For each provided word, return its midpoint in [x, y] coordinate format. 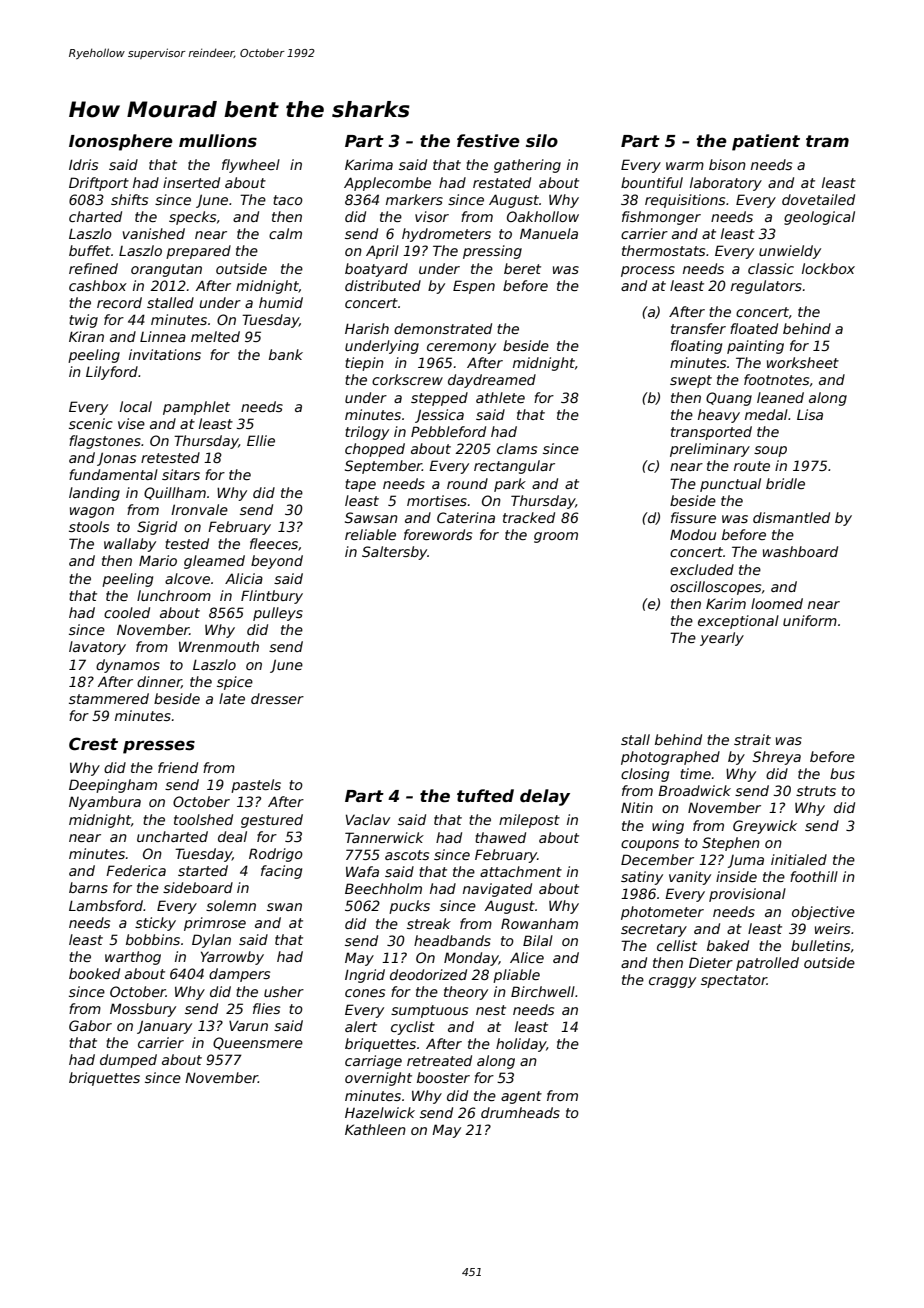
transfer [698, 328]
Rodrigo [276, 855]
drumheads [520, 1112]
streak [429, 923]
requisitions [685, 201]
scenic [91, 423]
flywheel [251, 166]
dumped [128, 1061]
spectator [734, 981]
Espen [474, 287]
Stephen [731, 844]
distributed [383, 285]
